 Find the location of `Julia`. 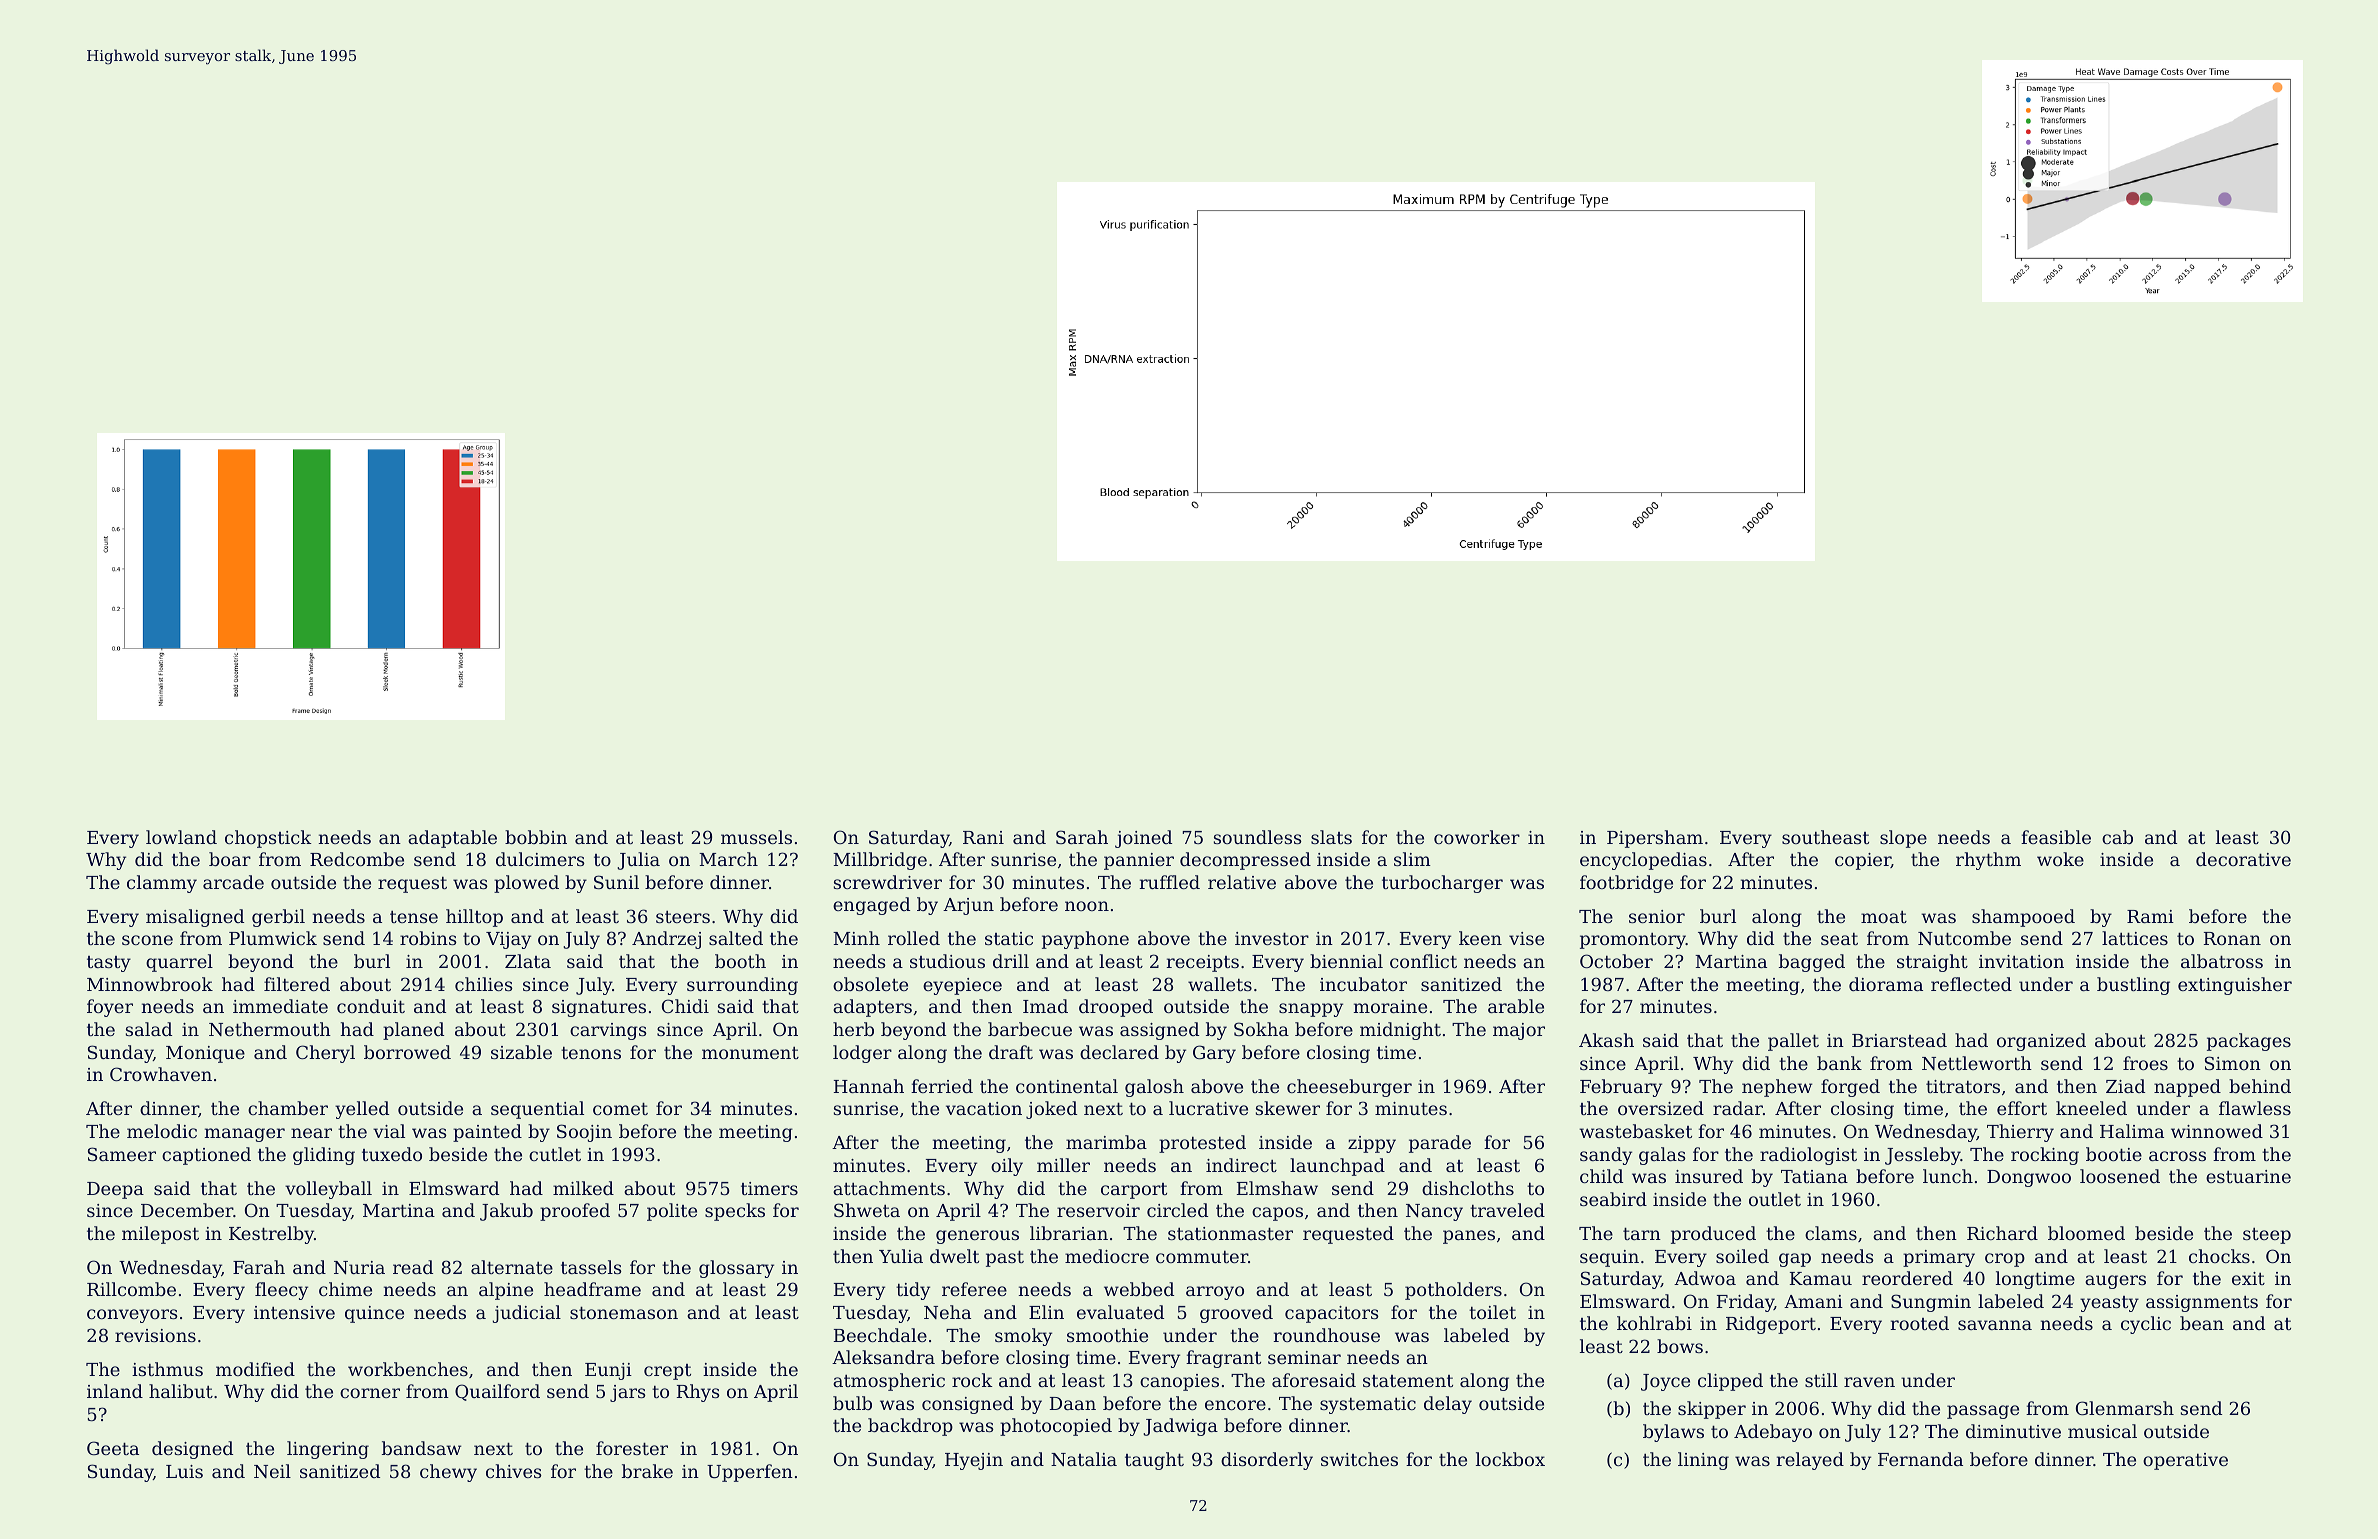

Julia is located at coordinates (638, 861).
